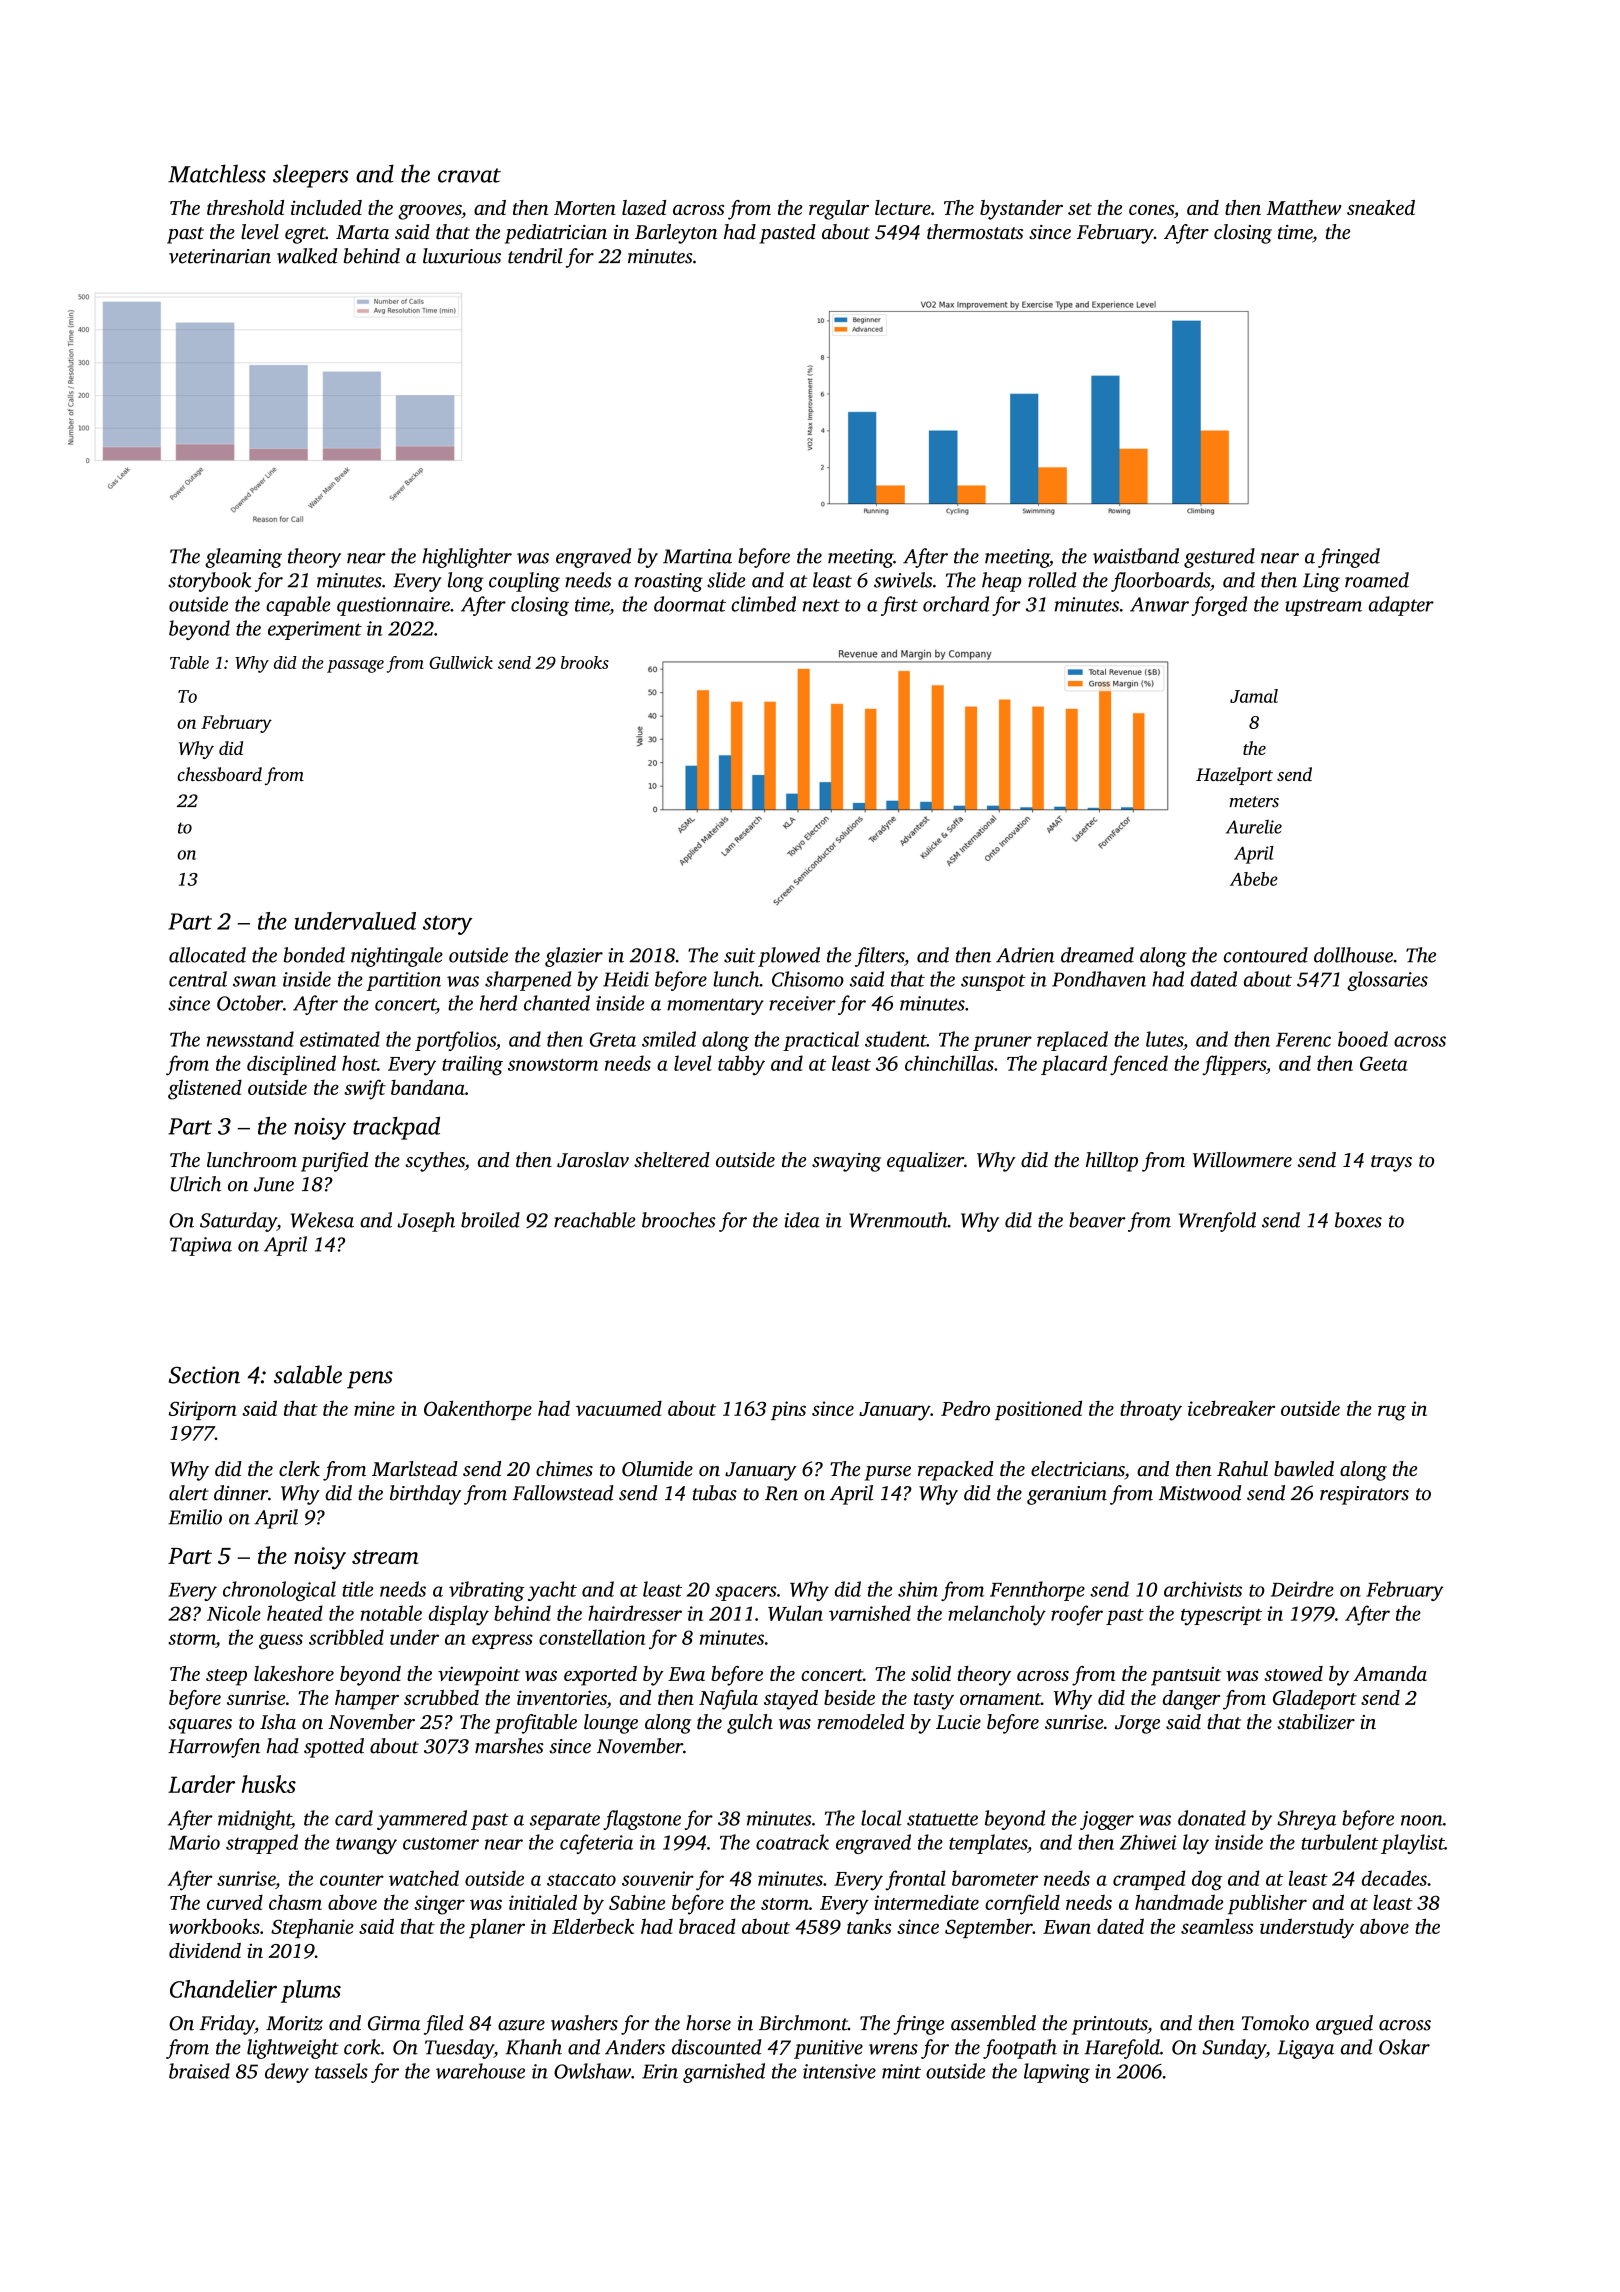 The width and height of the image is (1620, 2292). Describe the element at coordinates (1275, 2023) in the image. I see `Tomoko` at that location.
